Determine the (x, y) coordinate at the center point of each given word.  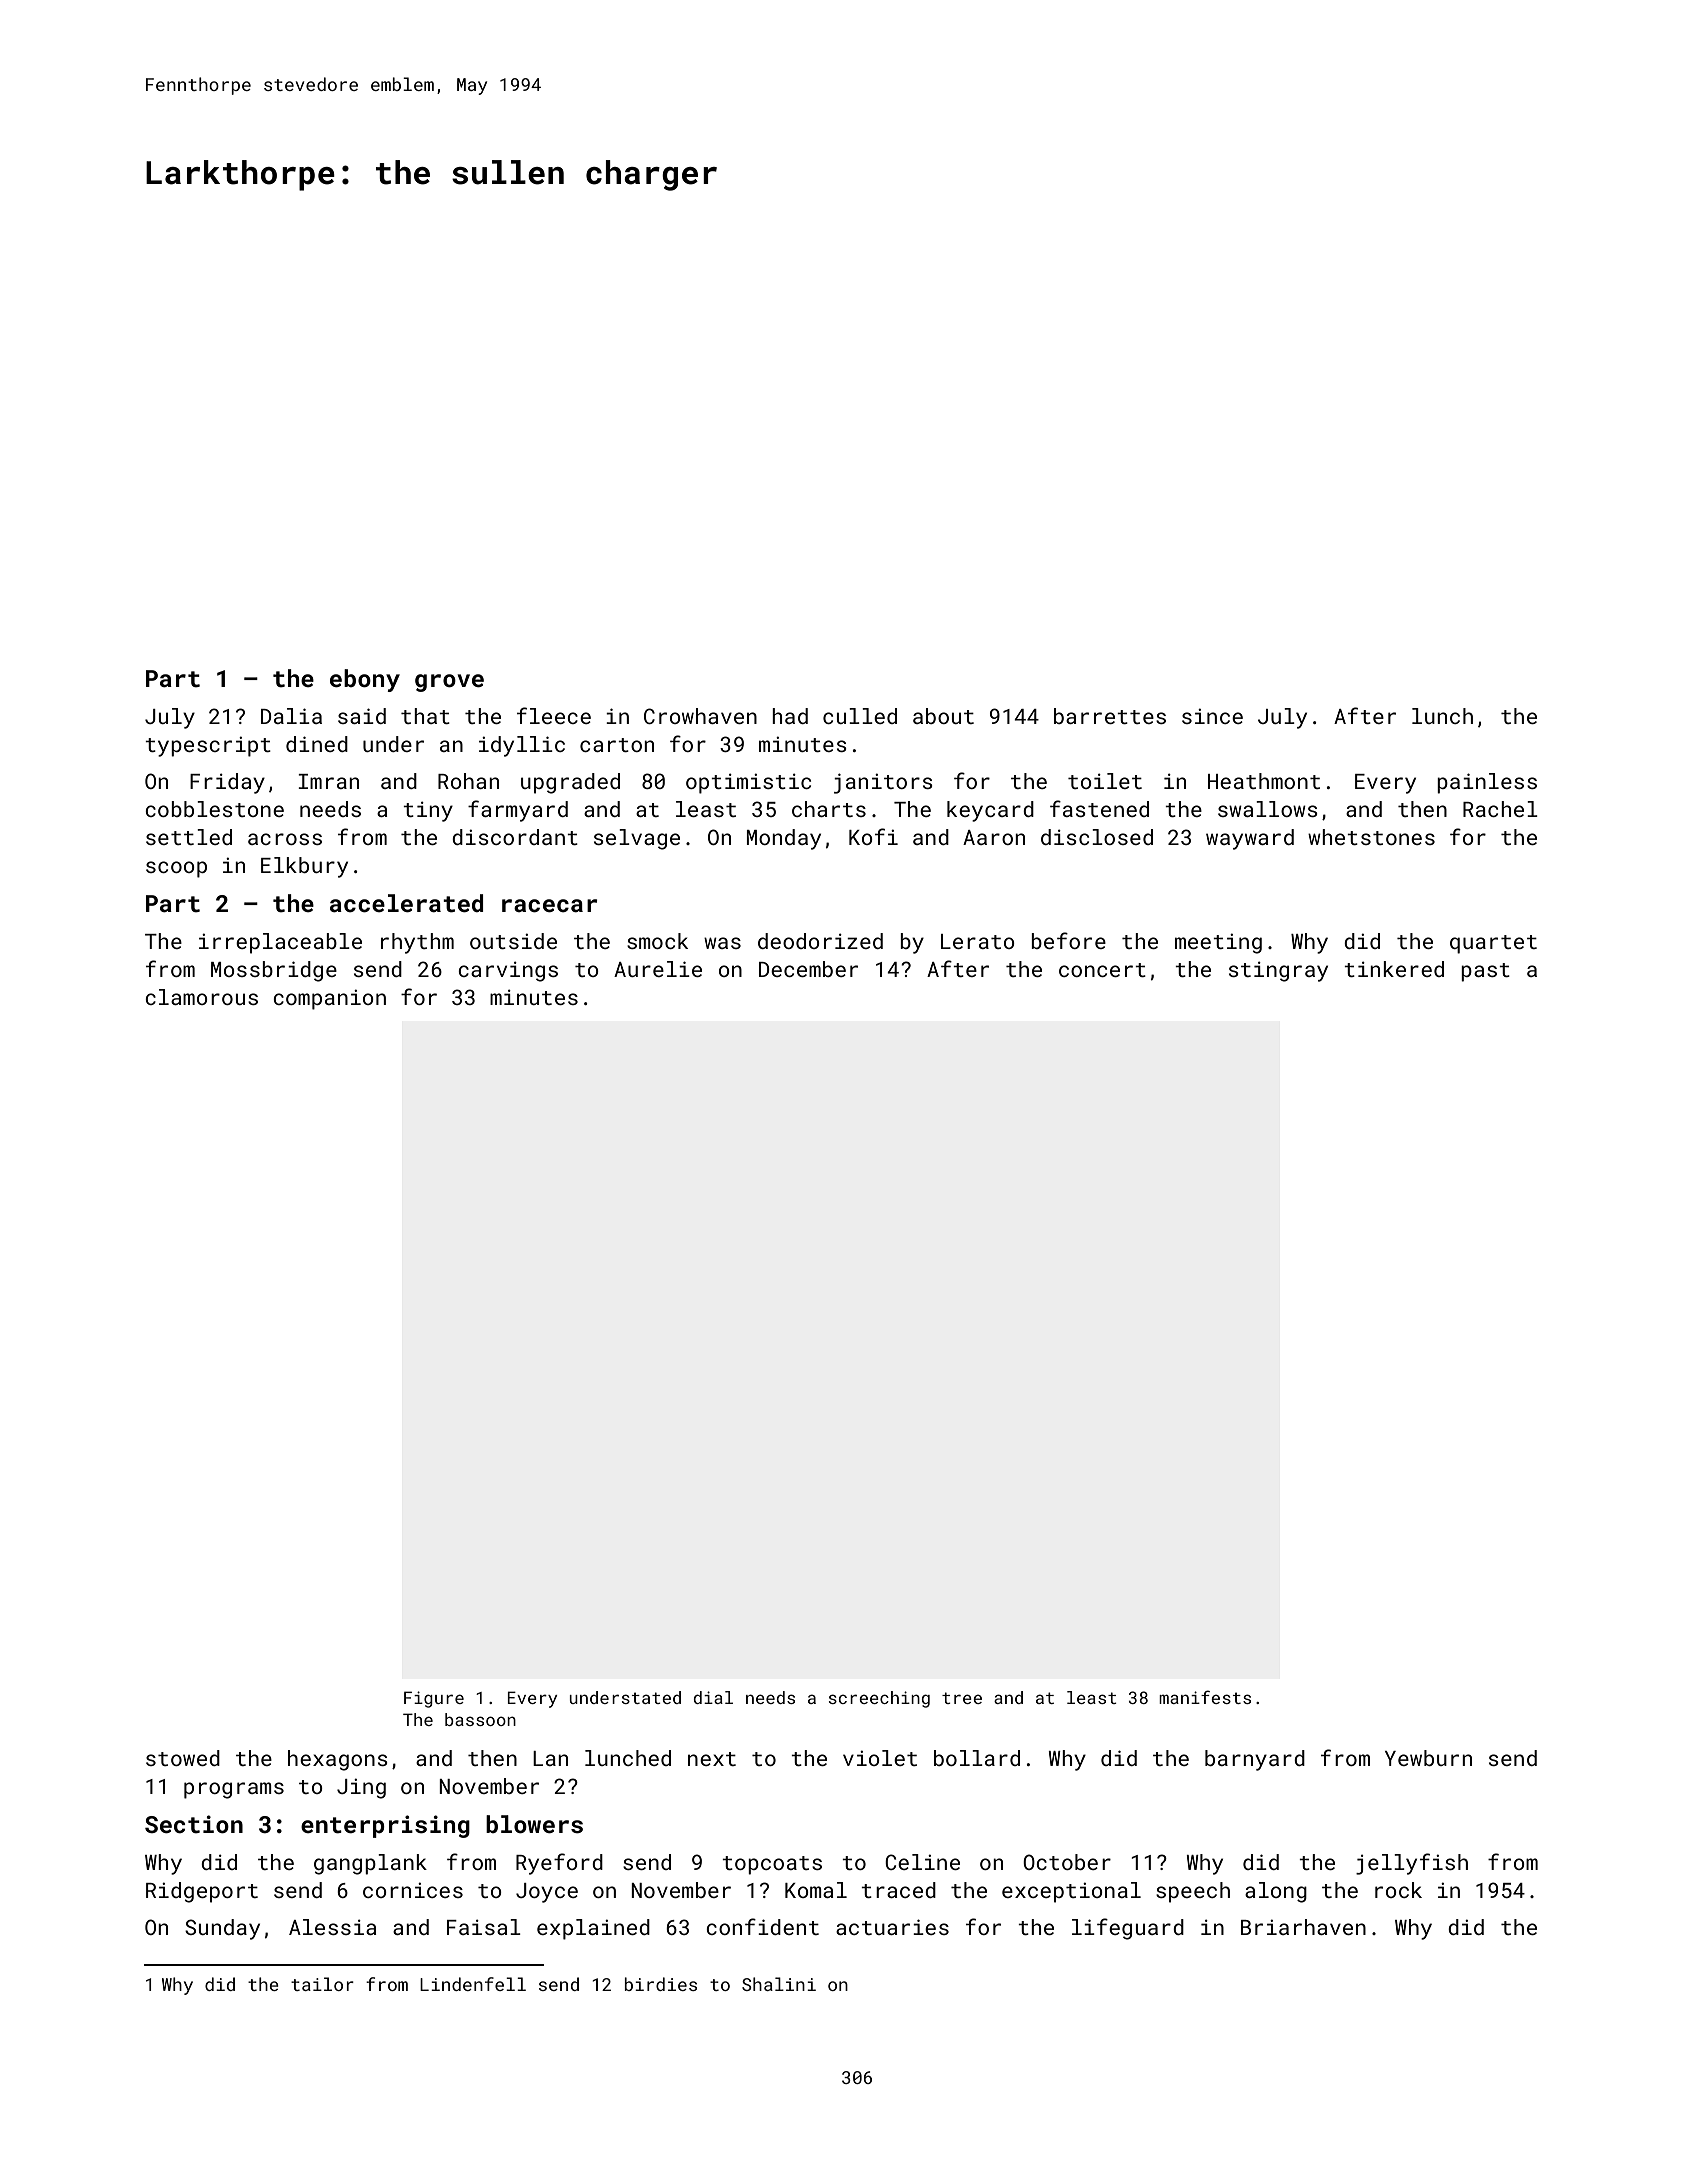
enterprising (385, 1826)
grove (449, 683)
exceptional (1071, 1892)
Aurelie (658, 969)
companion (329, 999)
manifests (1205, 1697)
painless (1487, 783)
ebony (365, 680)
